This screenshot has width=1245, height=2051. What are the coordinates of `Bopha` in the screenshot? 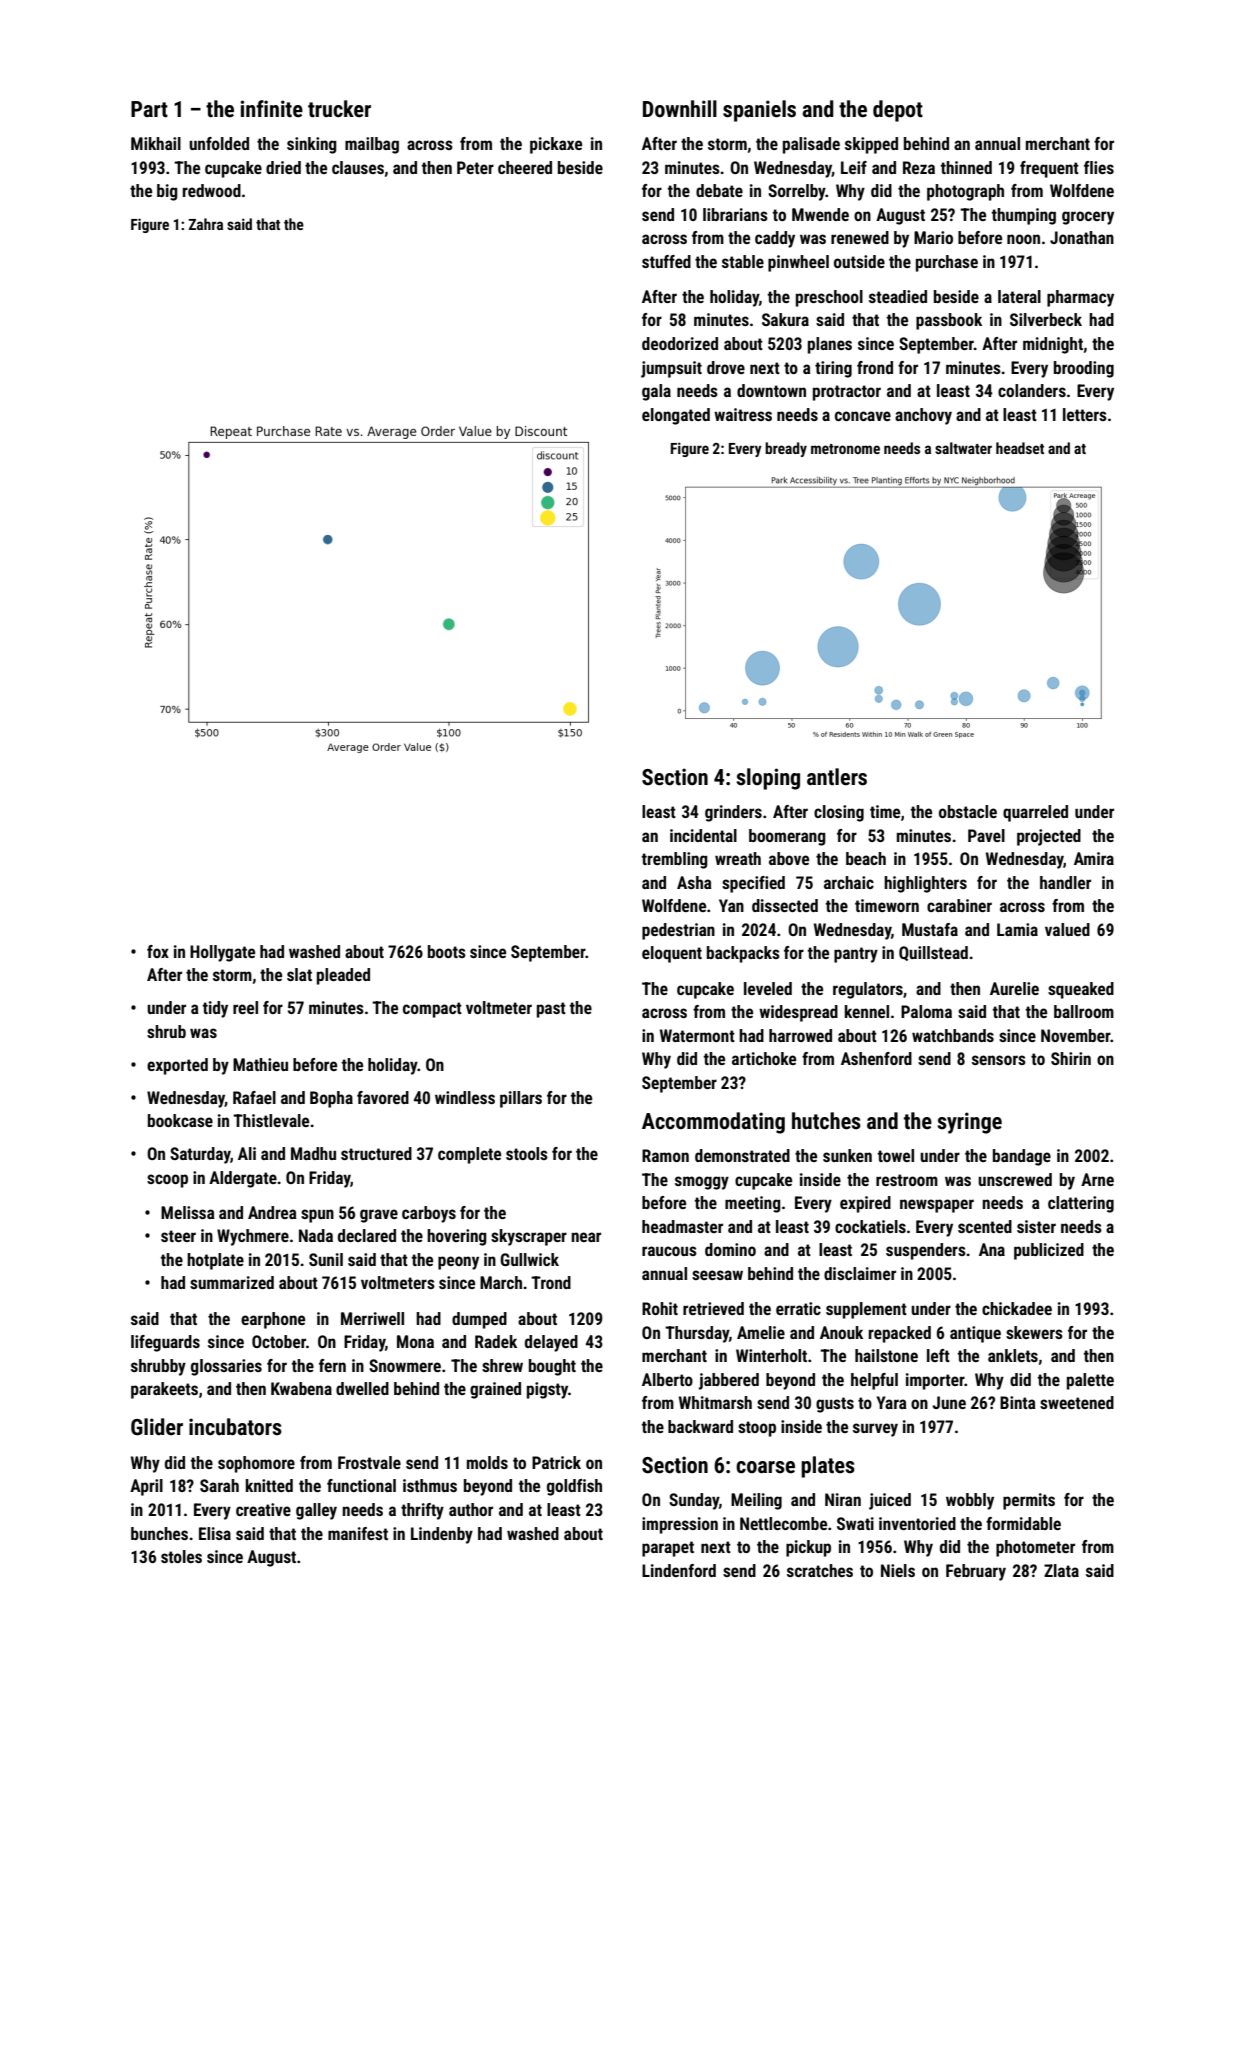 It's located at (331, 1099).
